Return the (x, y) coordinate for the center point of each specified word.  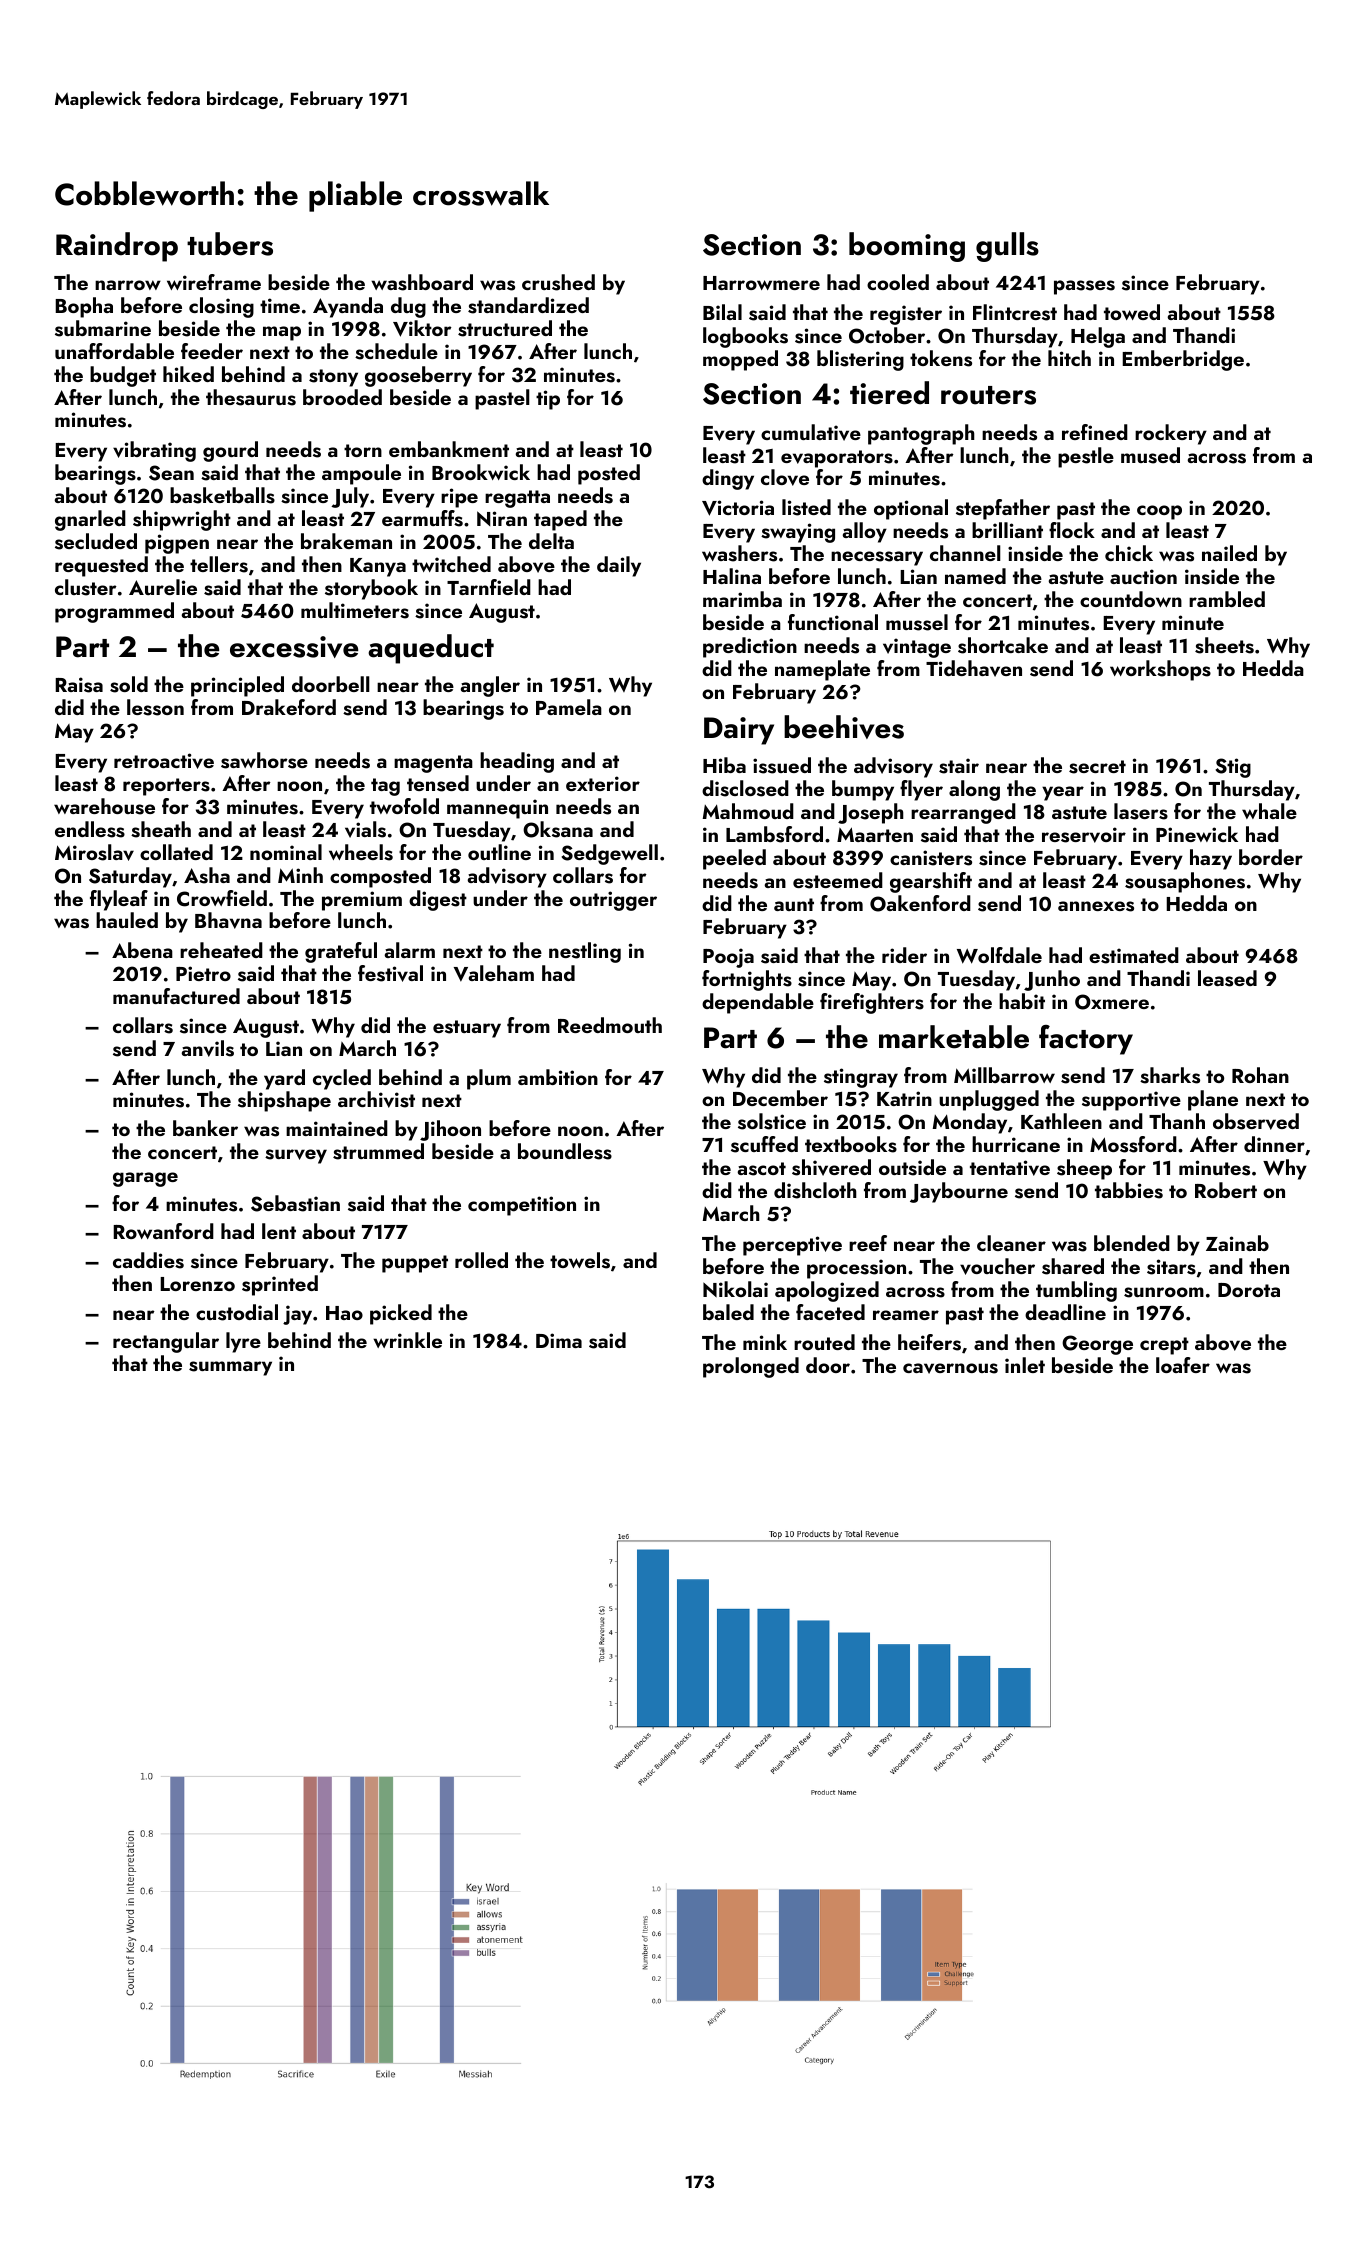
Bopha (84, 307)
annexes (1096, 906)
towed (1132, 312)
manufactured (176, 996)
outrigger (613, 901)
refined (1095, 432)
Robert (1226, 1190)
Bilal (722, 312)
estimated (1134, 955)
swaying (798, 533)
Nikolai (735, 1289)
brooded (342, 397)
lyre (243, 1342)
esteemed (838, 880)
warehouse (104, 806)
